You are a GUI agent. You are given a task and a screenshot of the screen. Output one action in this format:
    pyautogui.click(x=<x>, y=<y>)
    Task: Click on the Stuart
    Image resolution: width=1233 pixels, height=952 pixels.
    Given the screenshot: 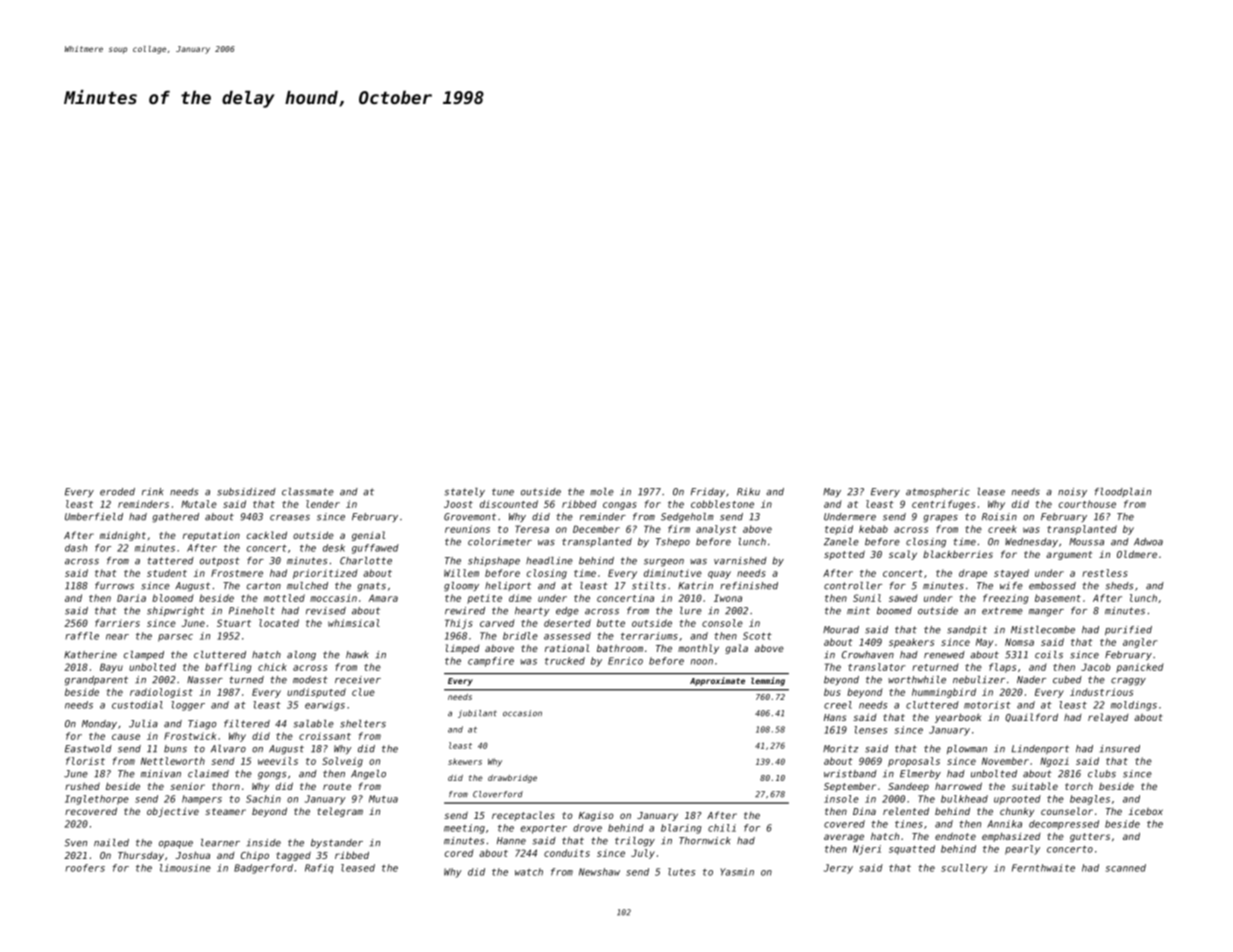 What is the action you would take?
    pyautogui.click(x=234, y=623)
